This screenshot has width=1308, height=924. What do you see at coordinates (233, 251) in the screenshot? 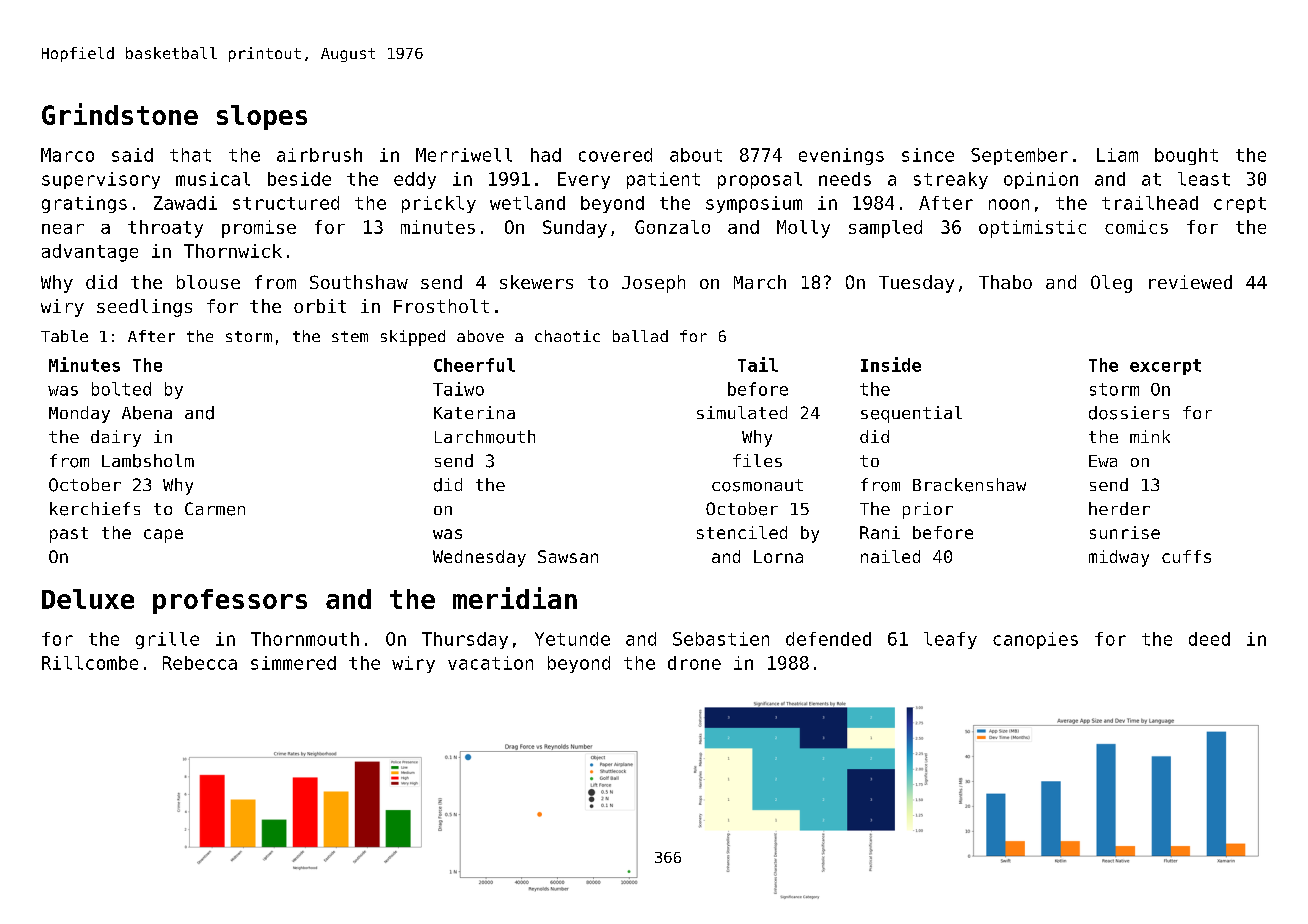
I see `Thornwick` at bounding box center [233, 251].
